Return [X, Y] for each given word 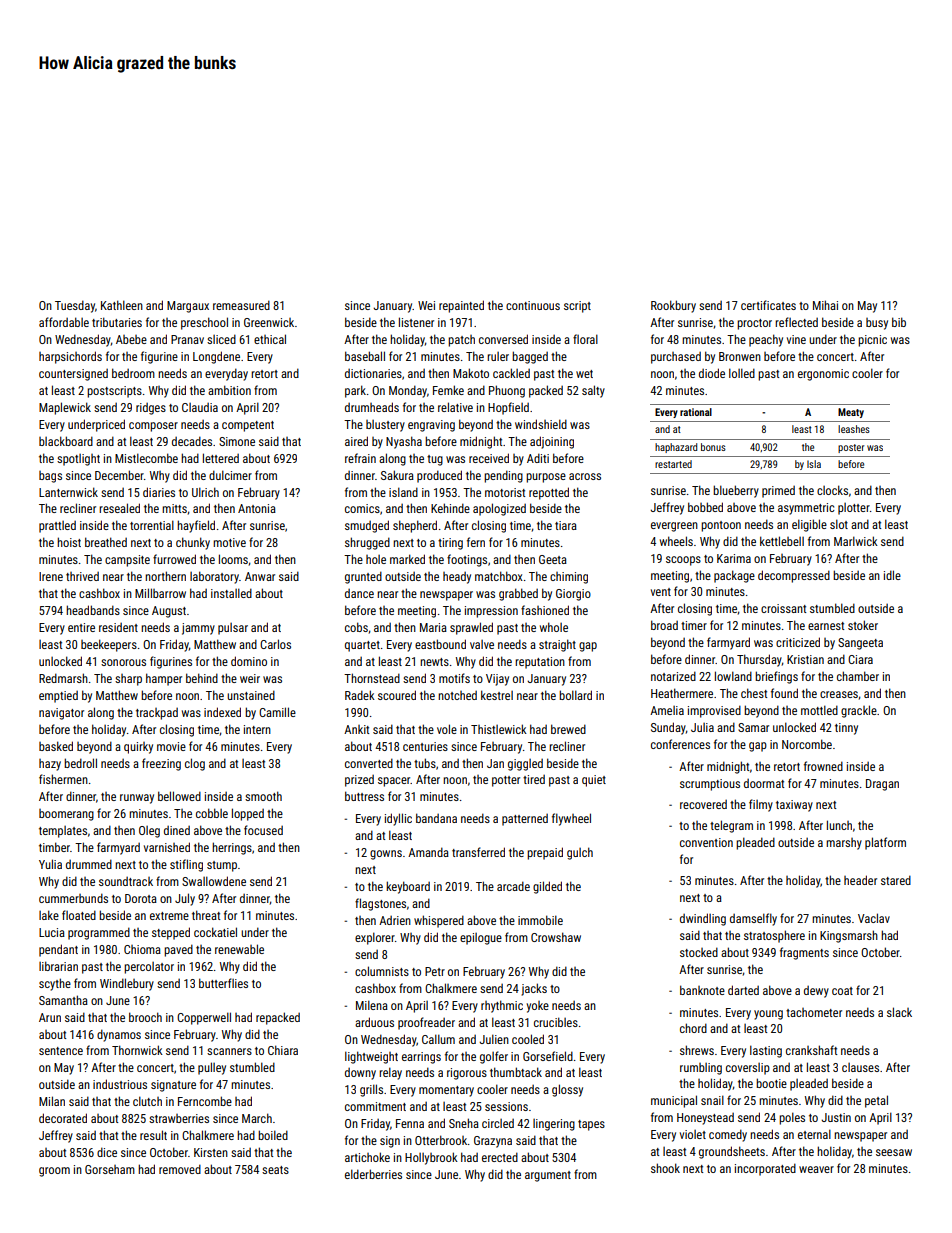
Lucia [52, 932]
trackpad [157, 713]
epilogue [481, 939]
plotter [854, 509]
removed [180, 1169]
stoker [863, 625]
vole [447, 729]
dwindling [703, 919]
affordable [64, 322]
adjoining [552, 442]
